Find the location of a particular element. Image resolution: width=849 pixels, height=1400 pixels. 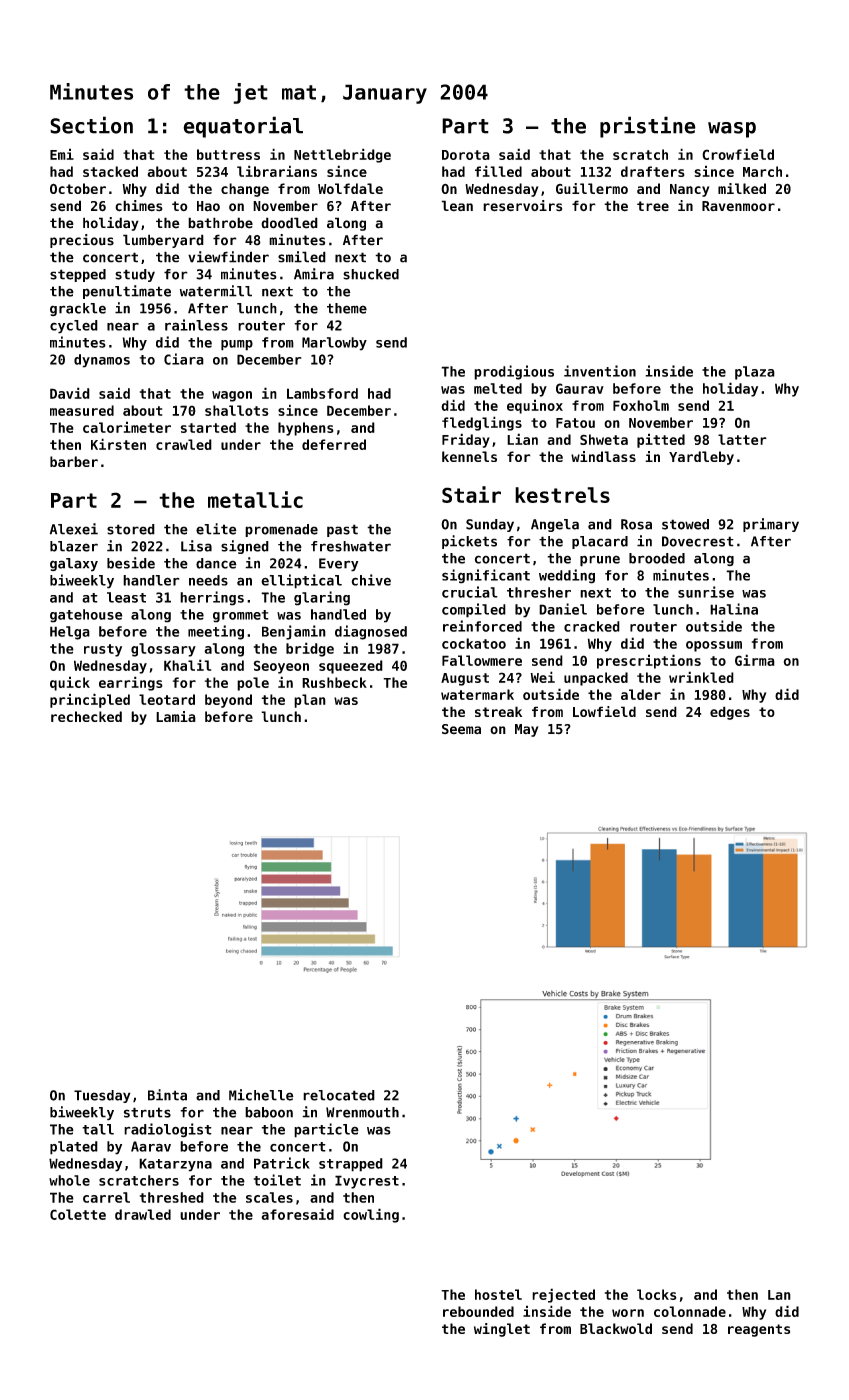

Dorota is located at coordinates (466, 155).
